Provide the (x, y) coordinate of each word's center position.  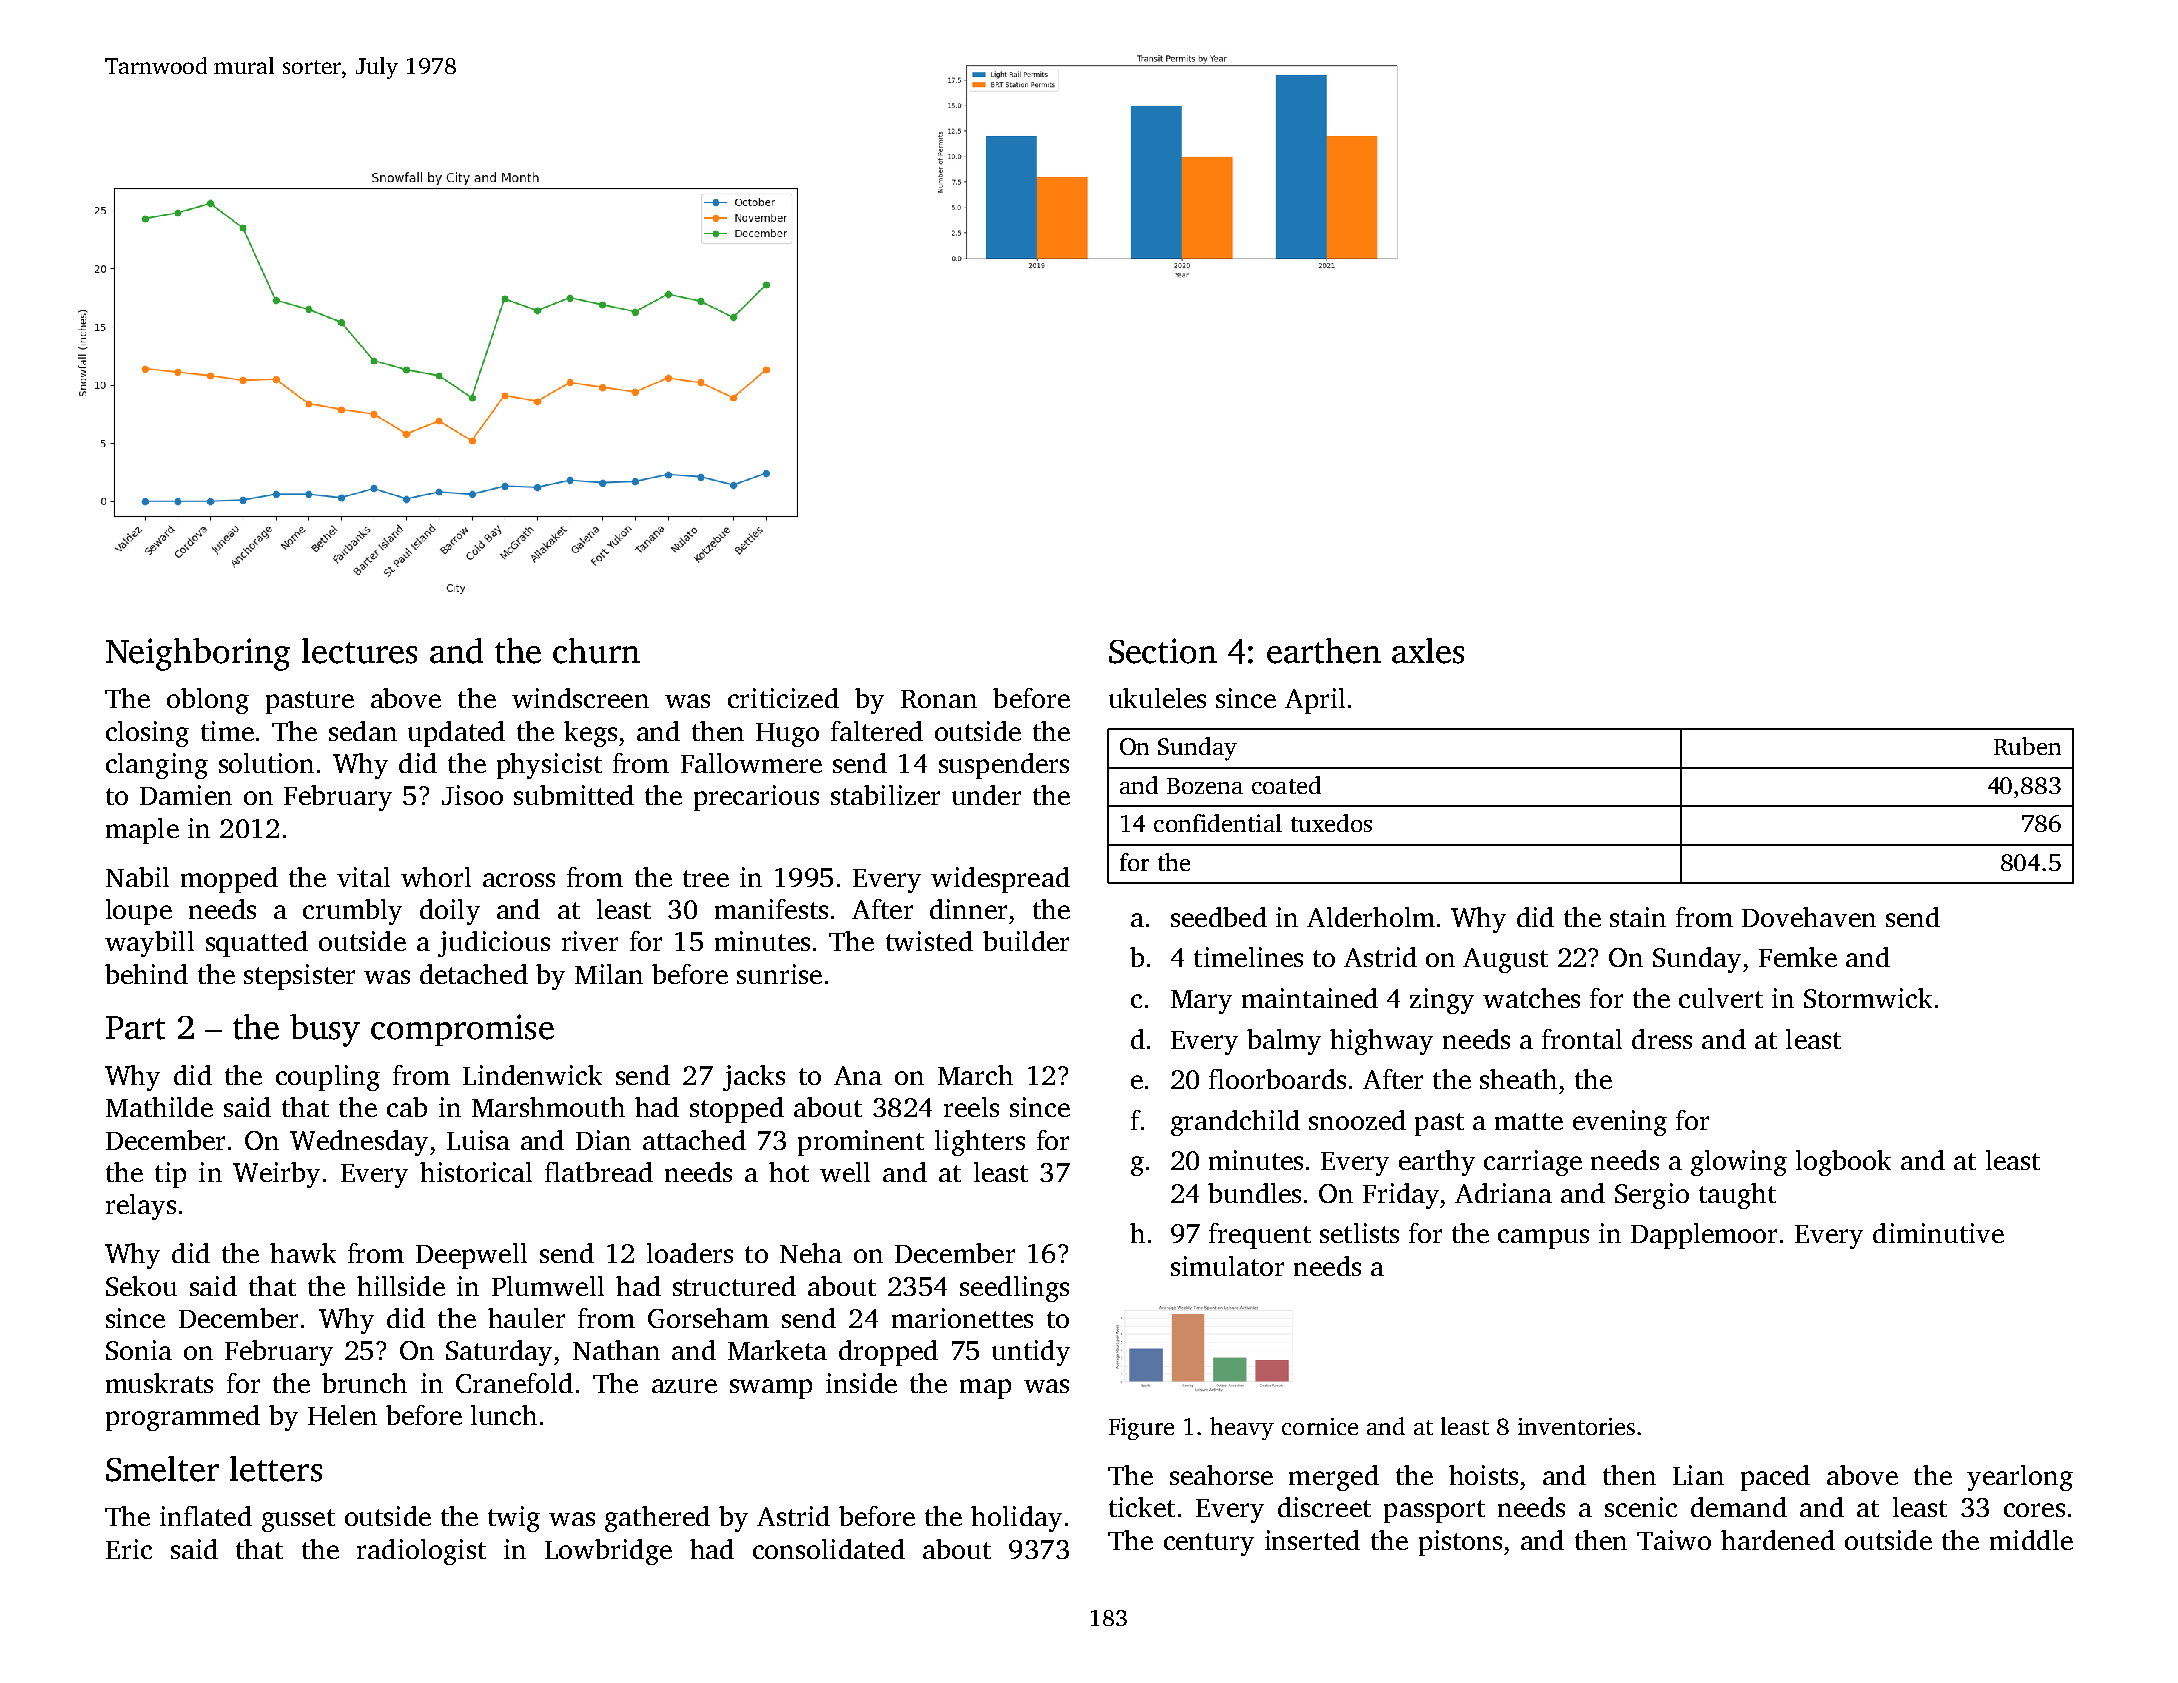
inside (861, 1383)
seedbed (1219, 917)
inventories (1576, 1426)
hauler (526, 1318)
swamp (771, 1389)
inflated (206, 1516)
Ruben (2027, 746)
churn (596, 651)
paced (1775, 1478)
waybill (149, 944)
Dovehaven (1809, 917)
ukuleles (1157, 698)
